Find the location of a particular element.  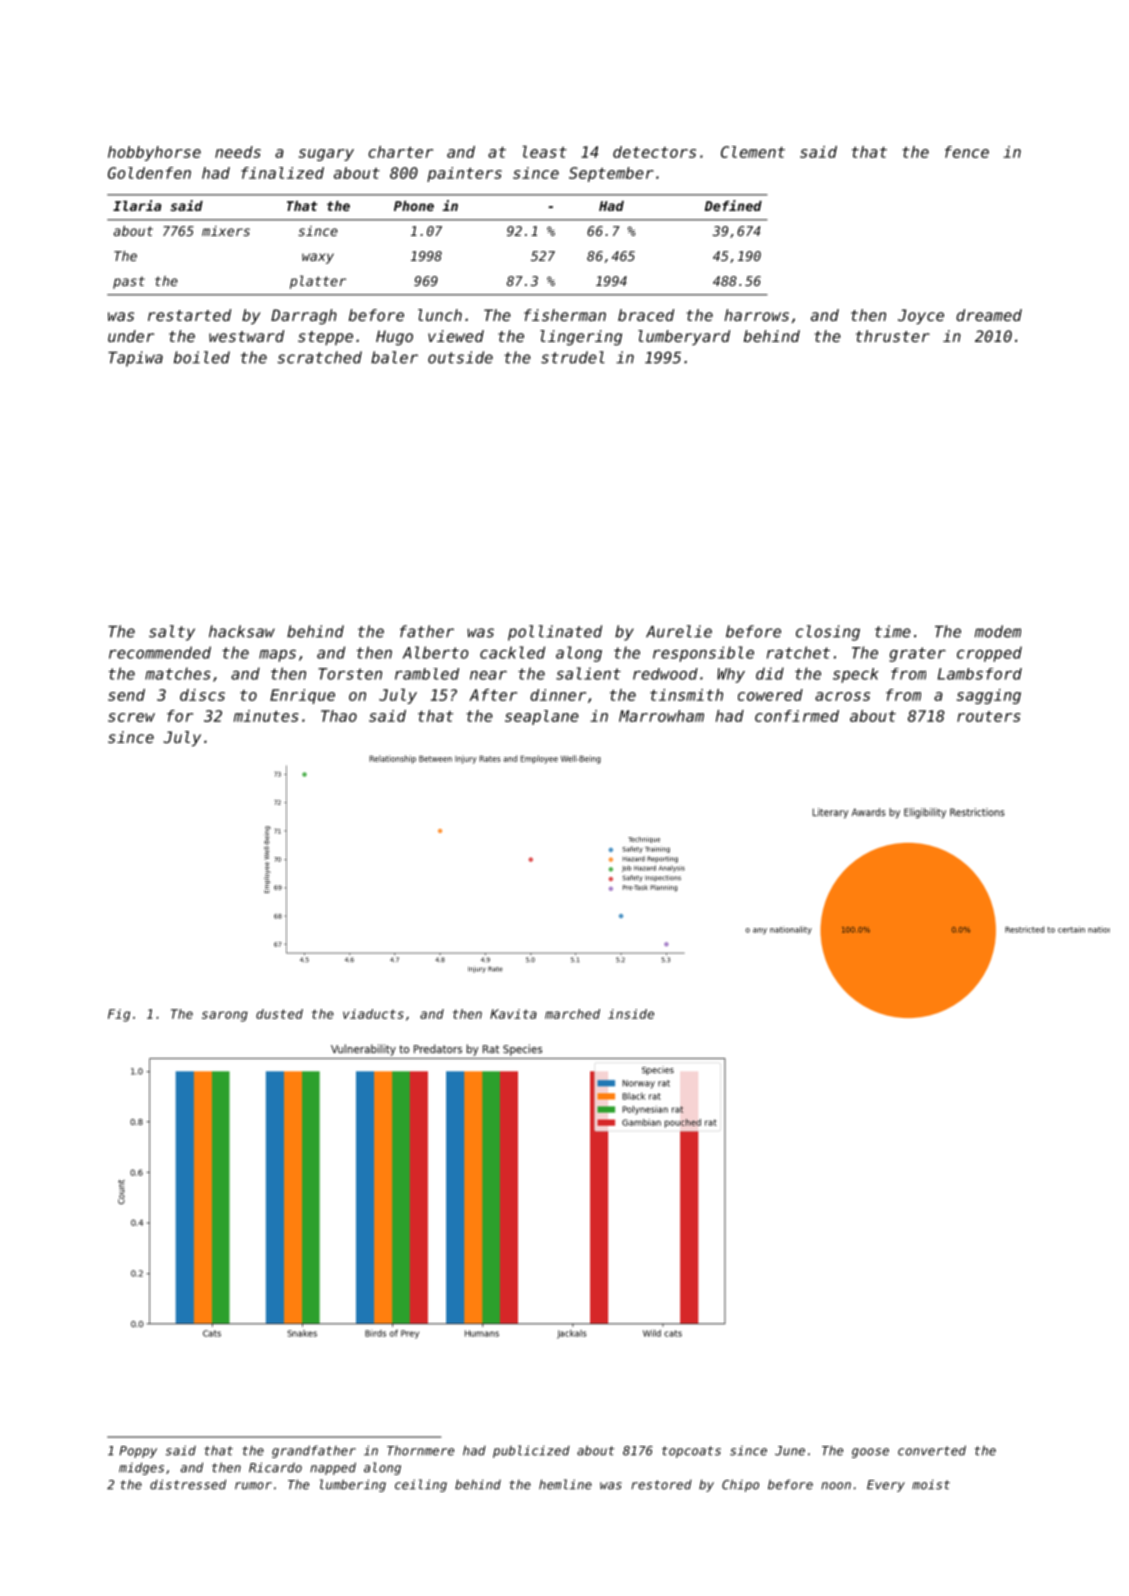

dusted is located at coordinates (279, 1014).
